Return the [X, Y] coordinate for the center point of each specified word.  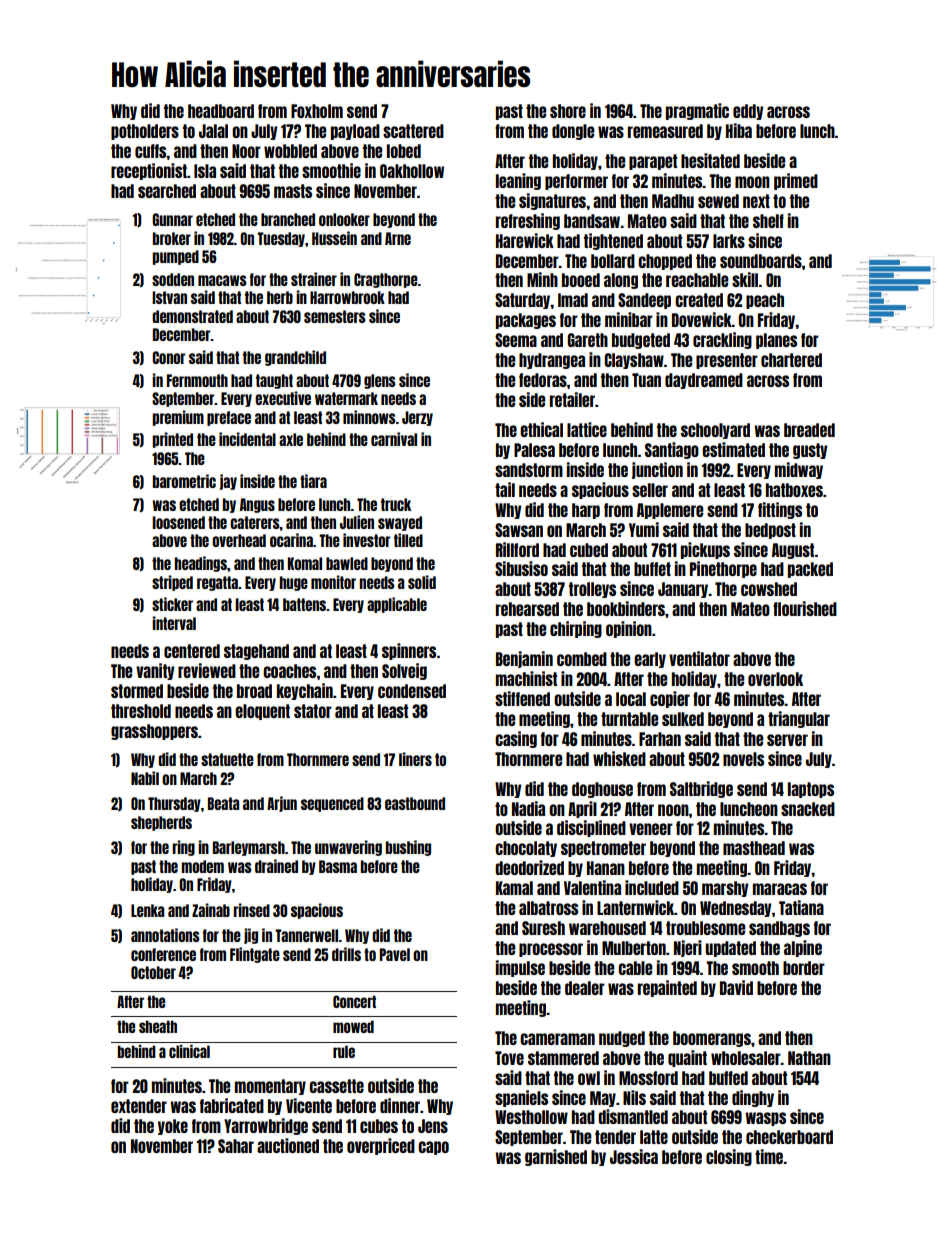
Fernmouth [197, 380]
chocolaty [526, 849]
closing [729, 1157]
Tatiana [801, 907]
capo [433, 1148]
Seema [516, 340]
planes [776, 341]
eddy [748, 112]
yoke [173, 1127]
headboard [221, 111]
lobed [404, 151]
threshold [141, 711]
